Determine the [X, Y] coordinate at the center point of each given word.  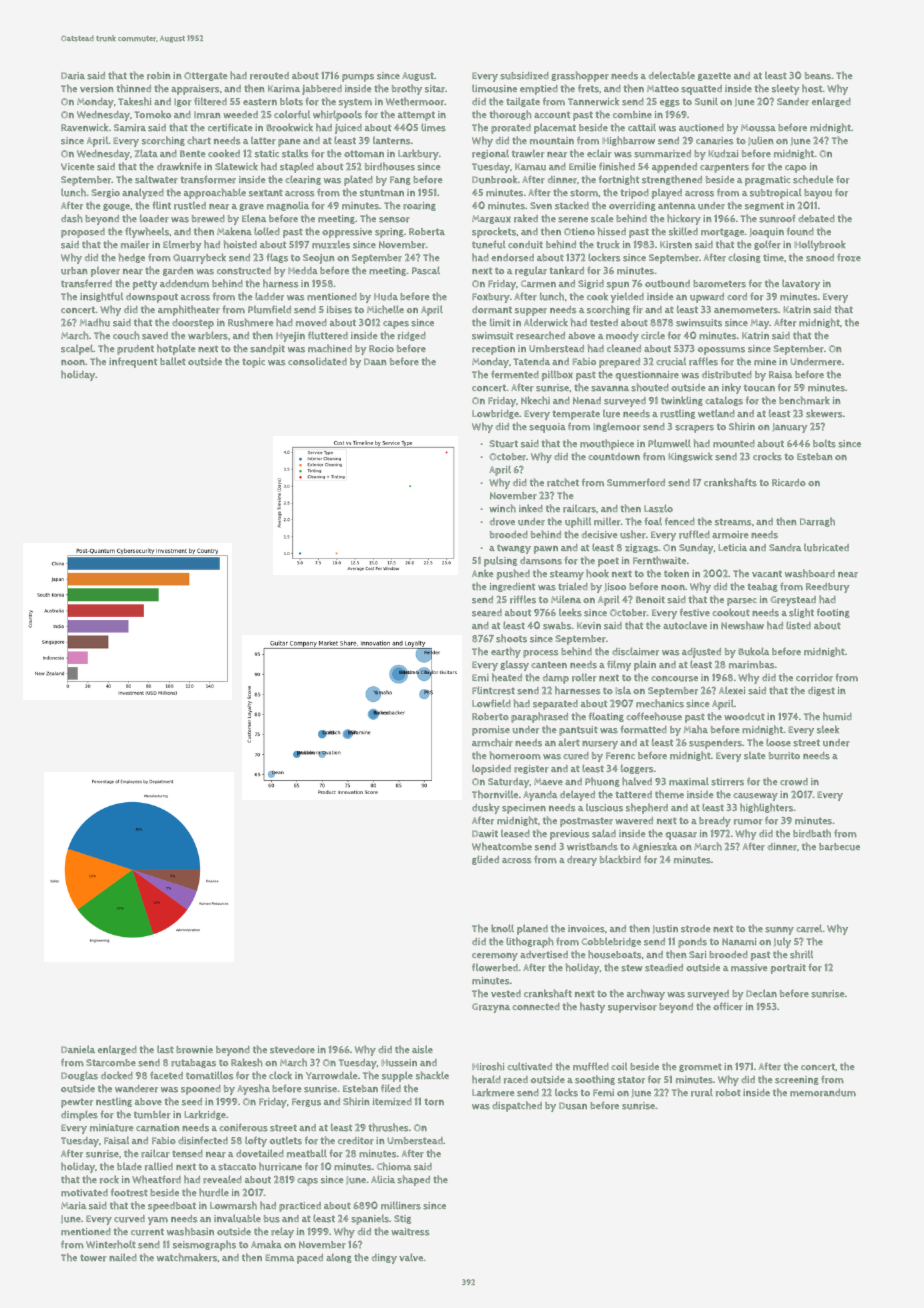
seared [487, 613]
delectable [672, 75]
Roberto [490, 717]
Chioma [394, 1166]
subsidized [524, 76]
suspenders [715, 744]
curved [129, 1219]
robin [159, 76]
